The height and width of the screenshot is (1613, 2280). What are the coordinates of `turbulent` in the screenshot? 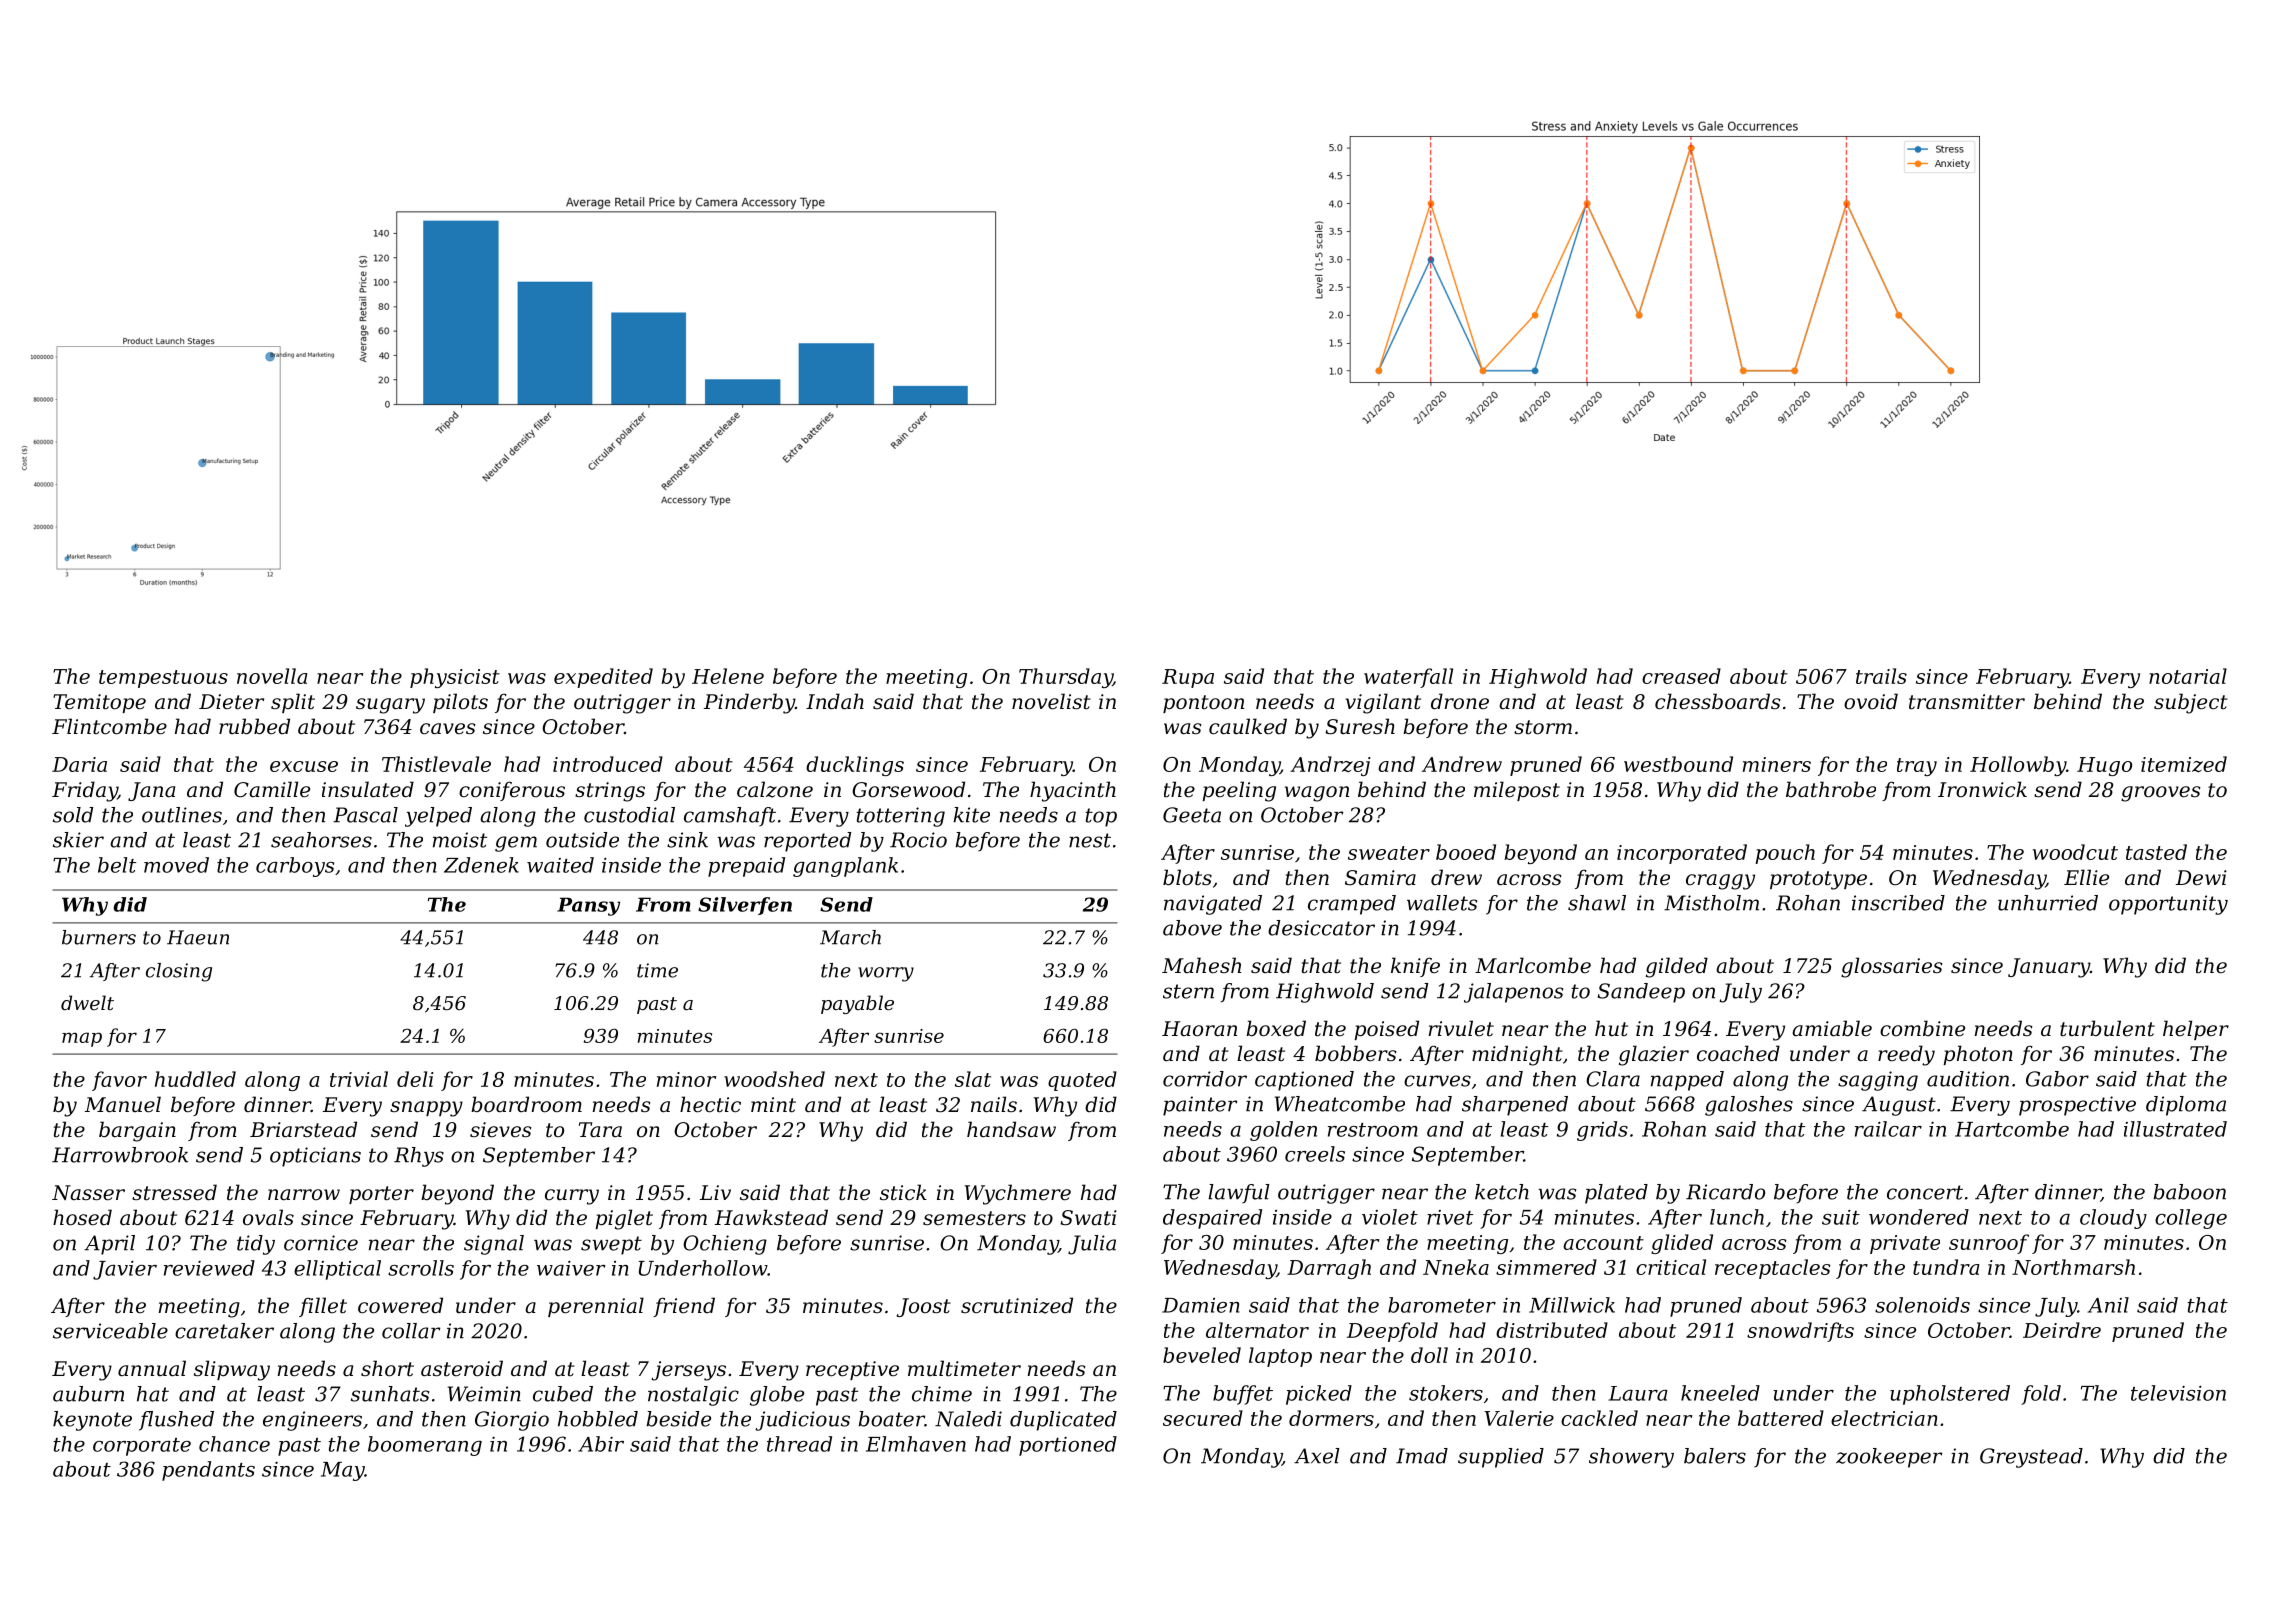 It's located at (2107, 1028).
